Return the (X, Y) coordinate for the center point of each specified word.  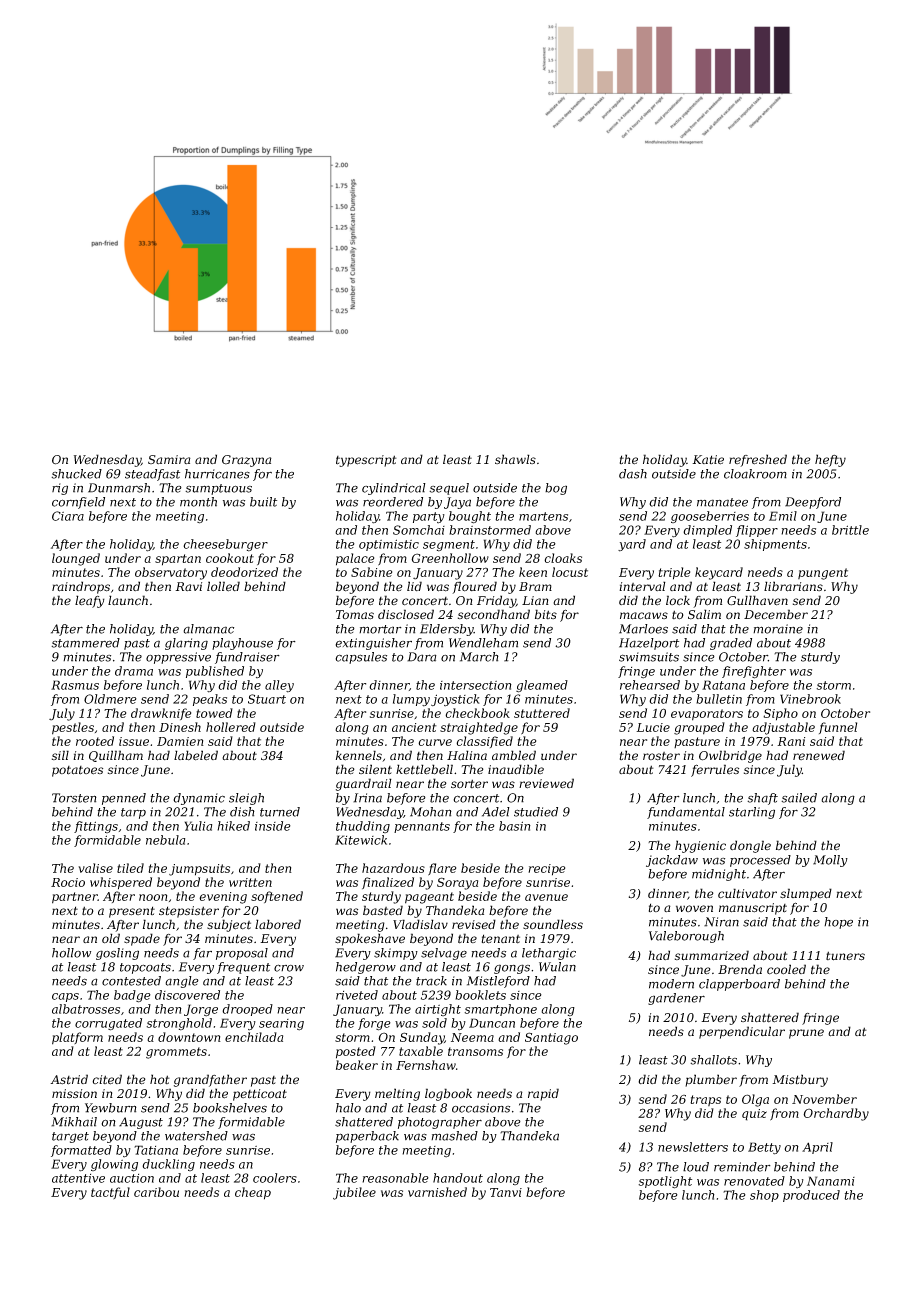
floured (474, 587)
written (250, 882)
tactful (110, 1193)
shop (764, 1196)
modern (671, 984)
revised (474, 924)
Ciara (68, 516)
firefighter (754, 672)
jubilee (354, 1193)
